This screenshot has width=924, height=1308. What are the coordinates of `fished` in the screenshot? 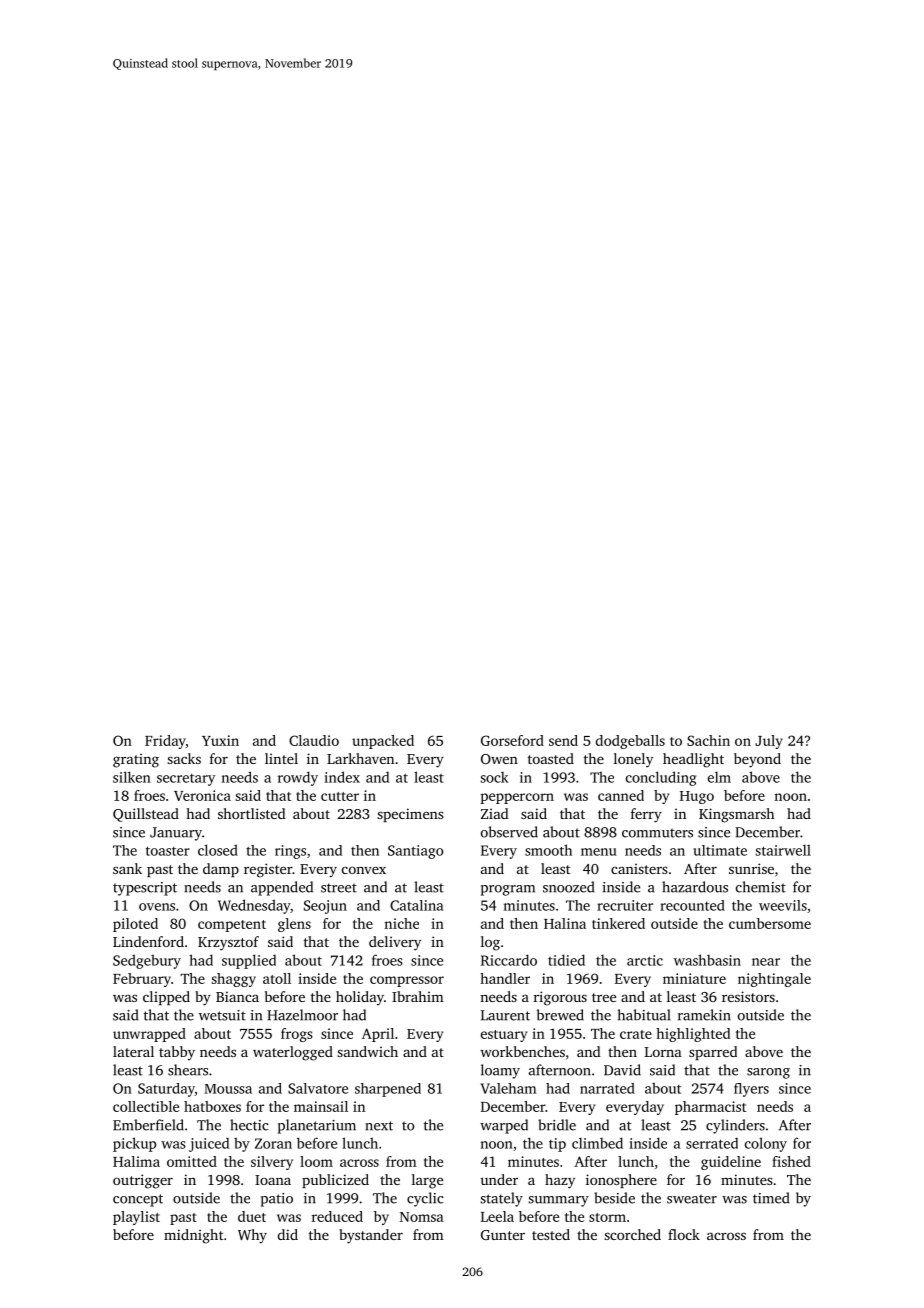 It's located at (791, 1161).
